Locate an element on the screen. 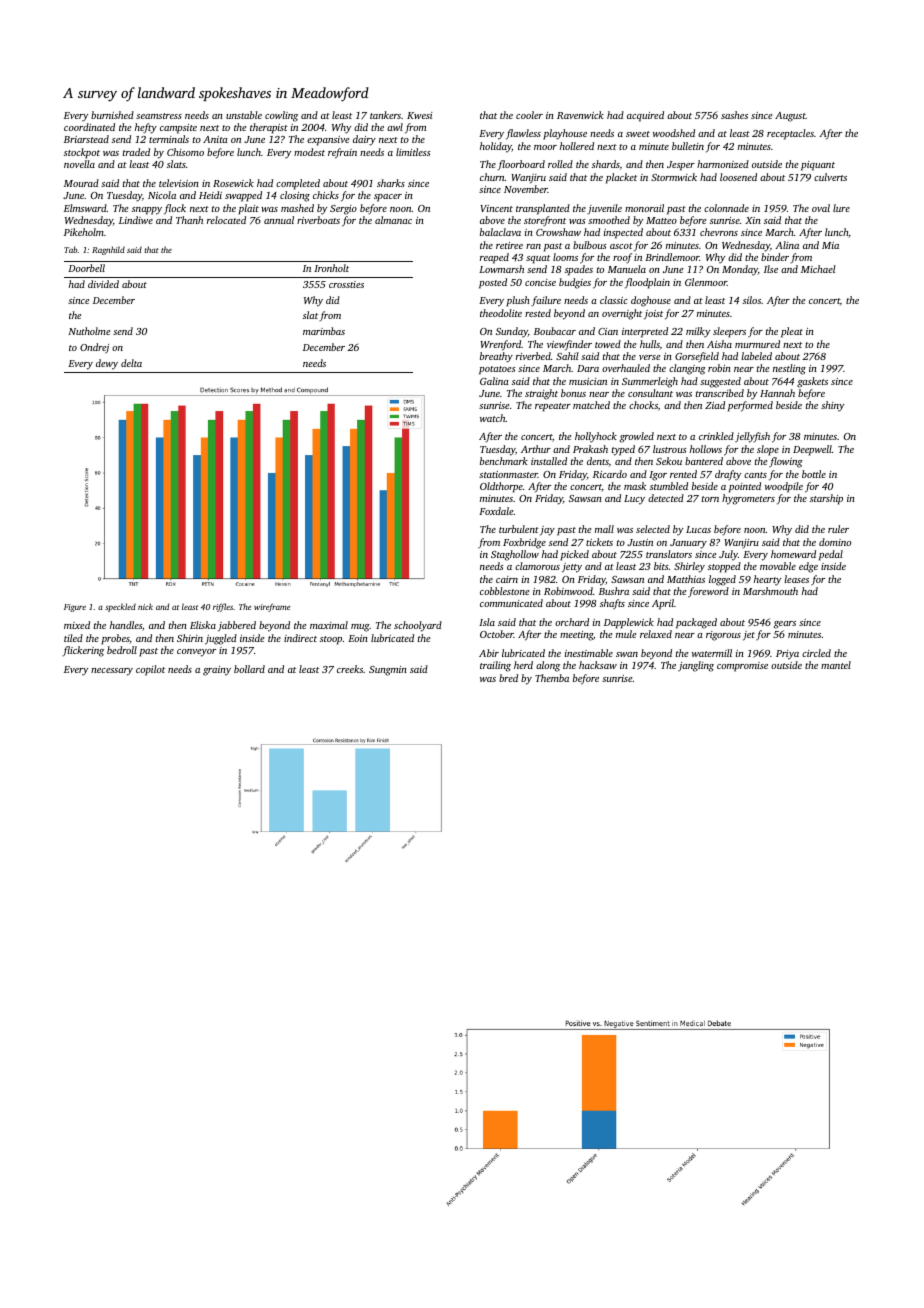 The image size is (924, 1308). almanac is located at coordinates (393, 220).
